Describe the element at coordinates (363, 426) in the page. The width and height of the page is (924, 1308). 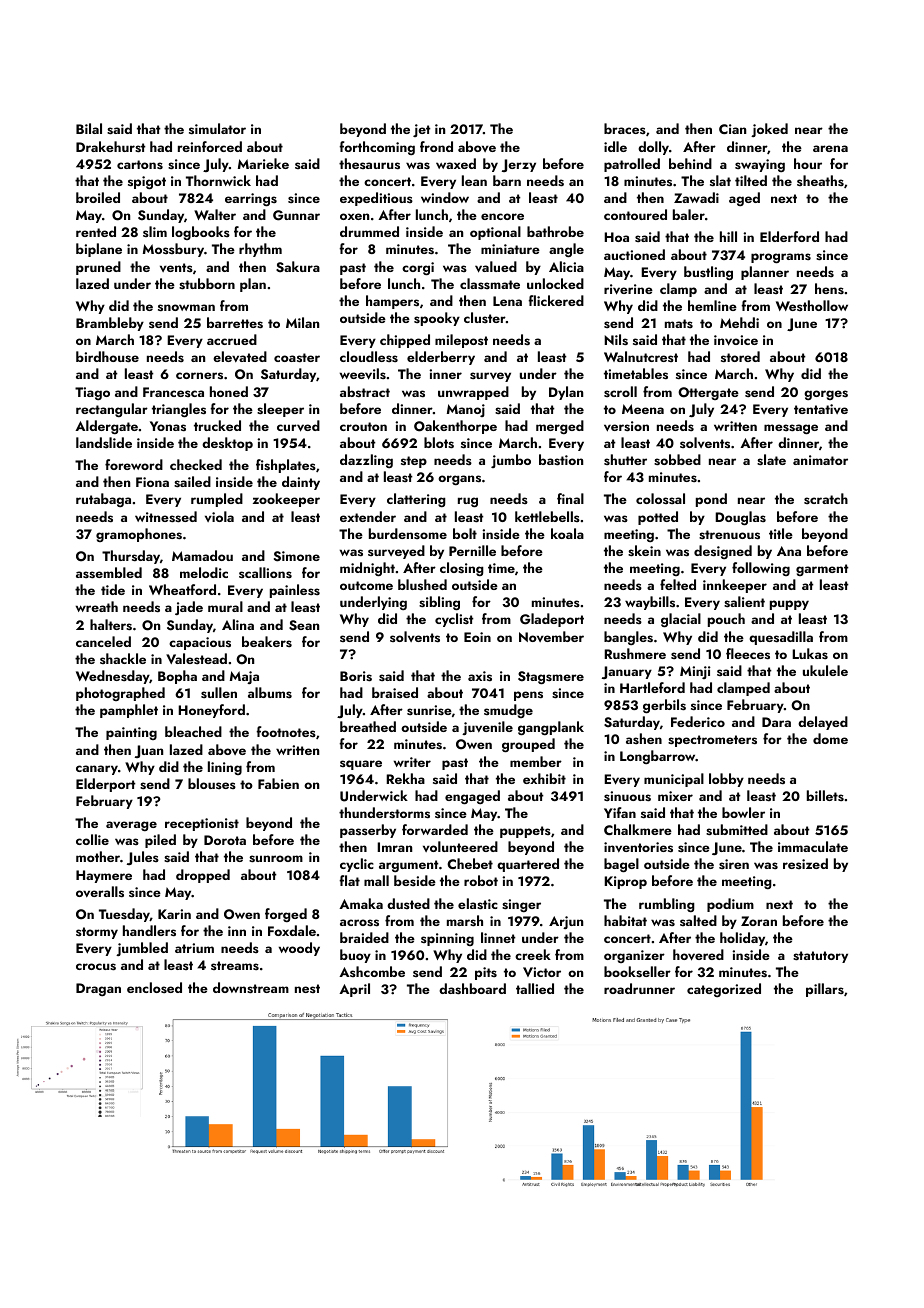
I see `crouton` at that location.
